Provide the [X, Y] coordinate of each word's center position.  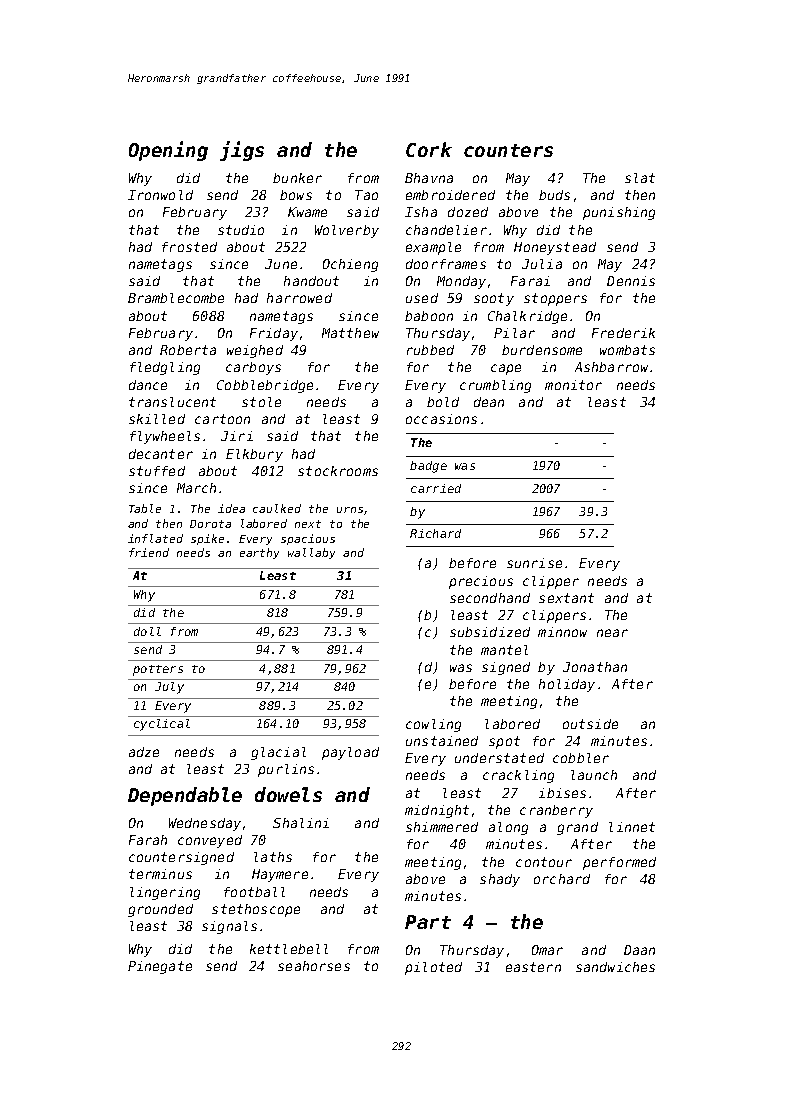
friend [149, 552]
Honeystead [555, 248]
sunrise [534, 563]
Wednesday [205, 824]
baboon [429, 316]
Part [428, 922]
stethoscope [256, 910]
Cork [429, 149]
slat [640, 178]
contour [544, 862]
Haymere [280, 875]
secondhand [490, 598]
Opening [168, 151]
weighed [255, 351]
